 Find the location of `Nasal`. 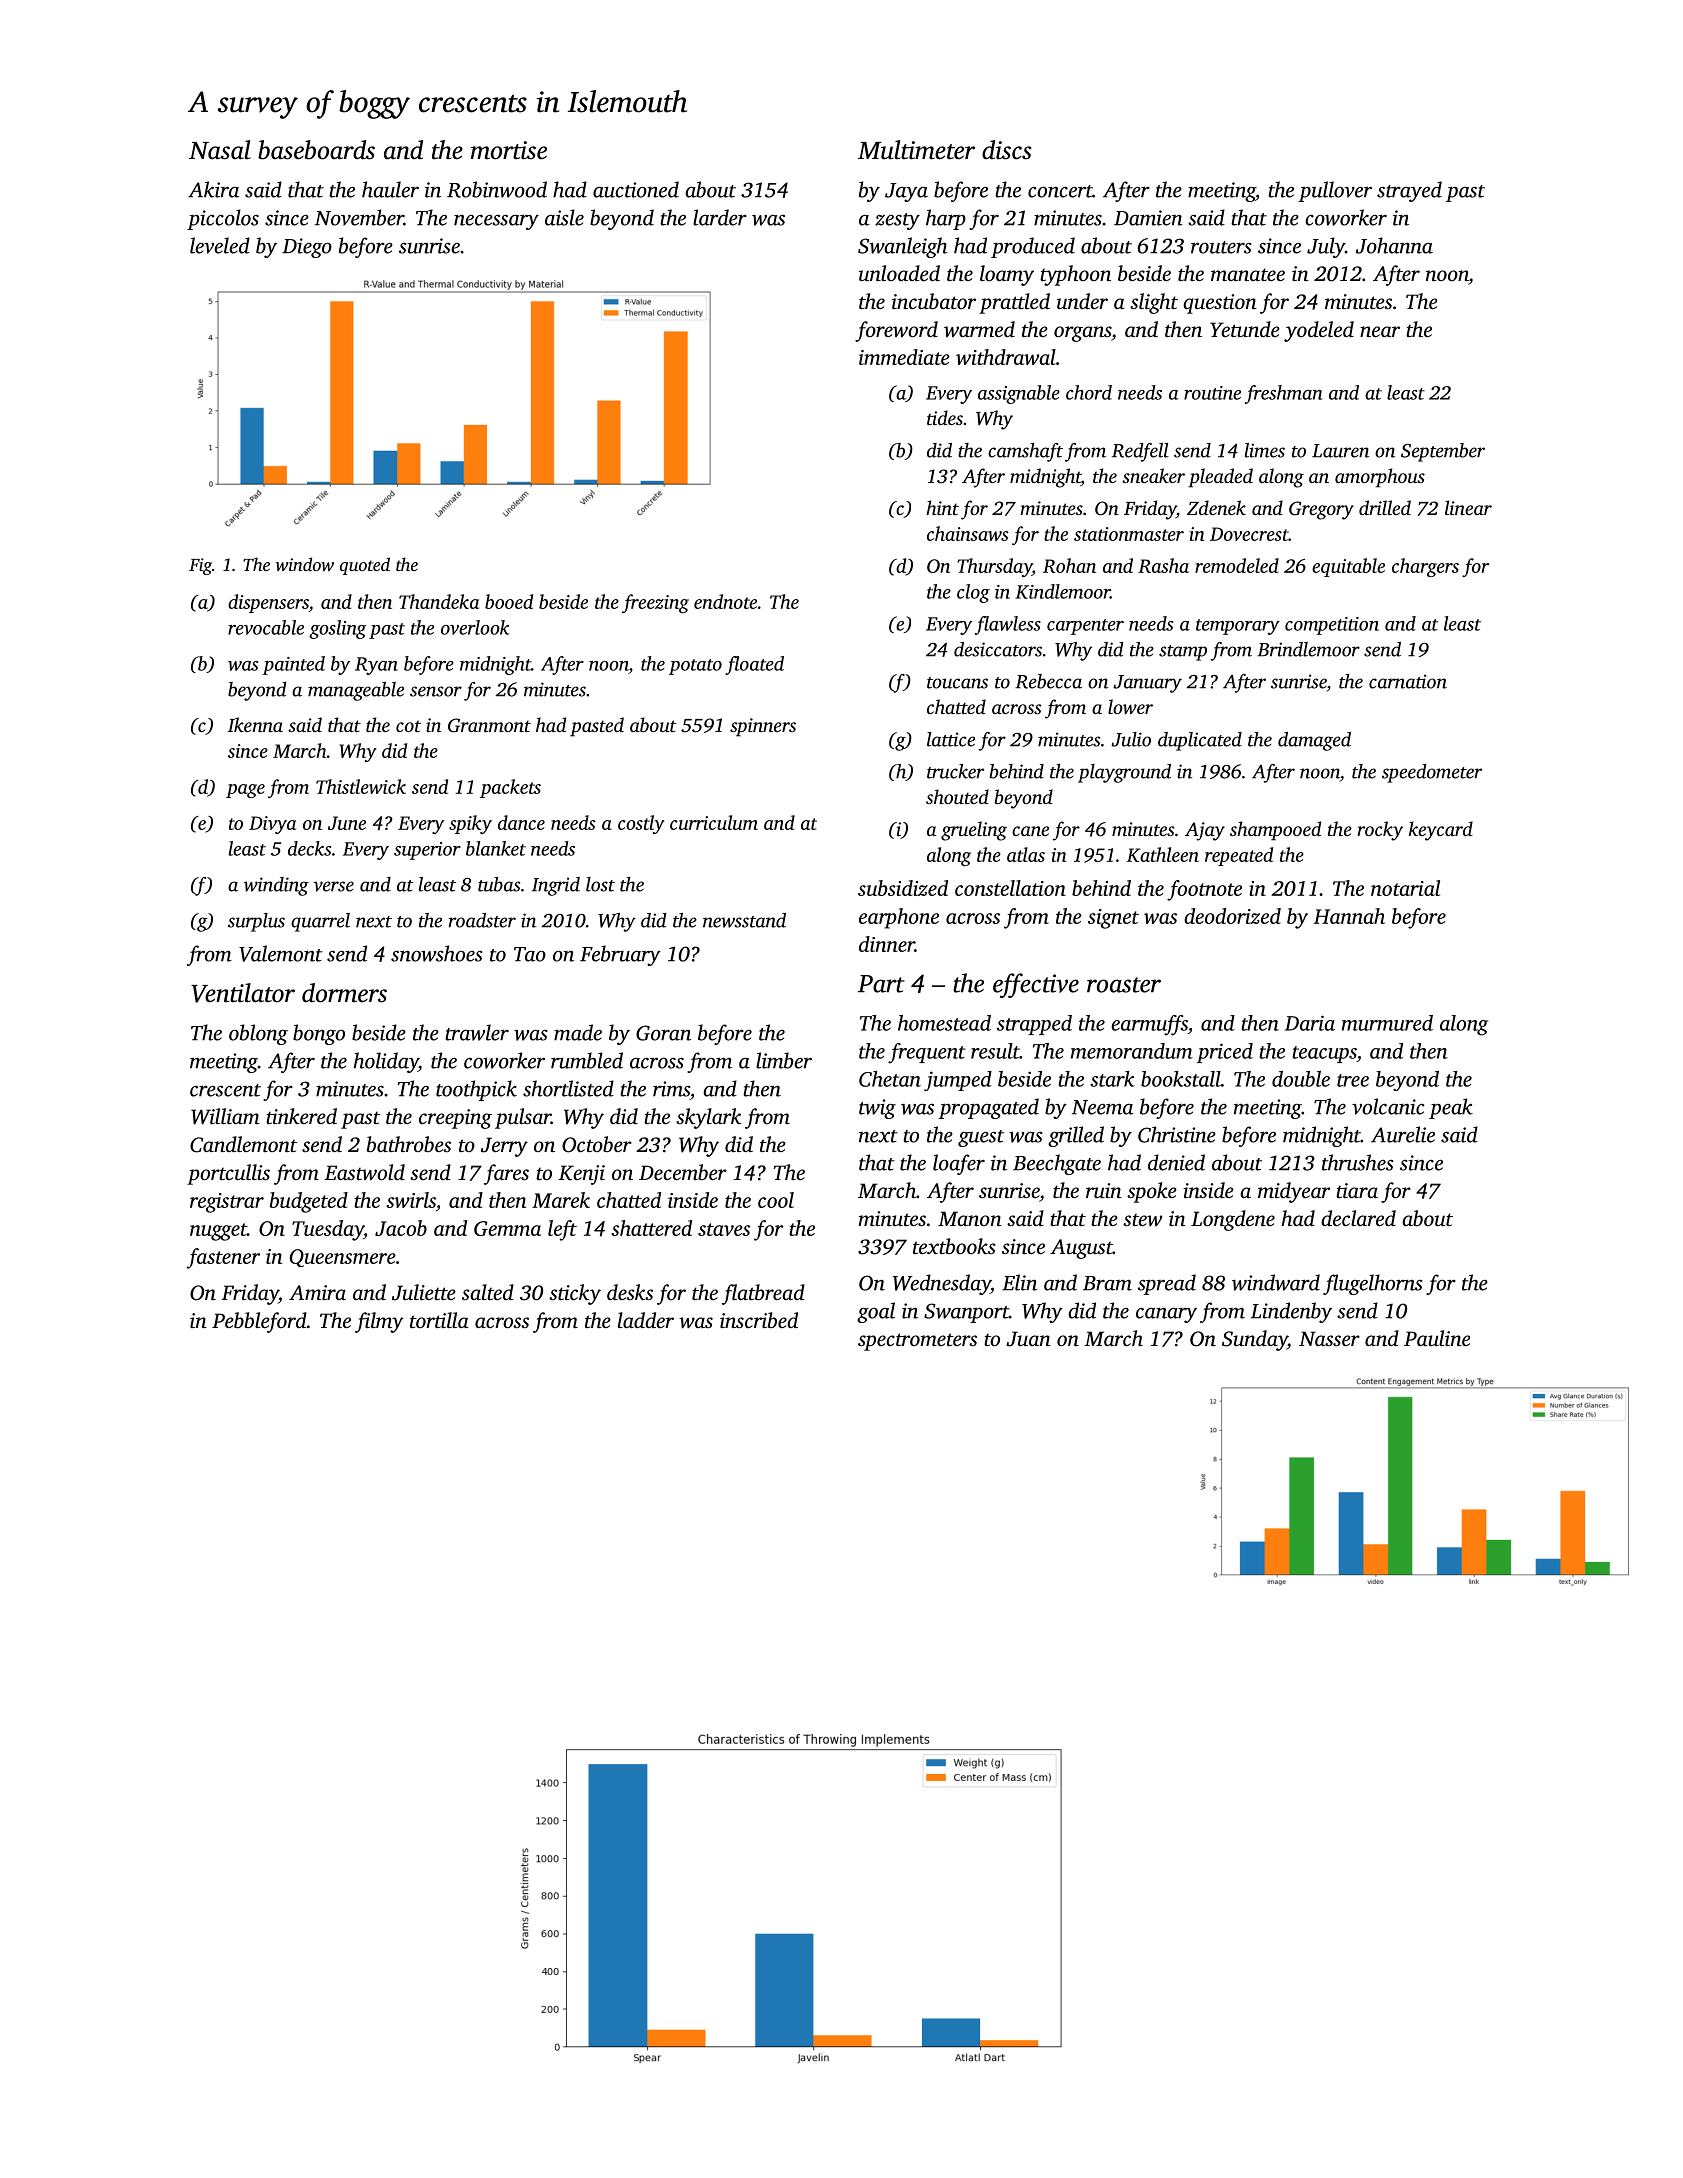

Nasal is located at coordinates (220, 150).
